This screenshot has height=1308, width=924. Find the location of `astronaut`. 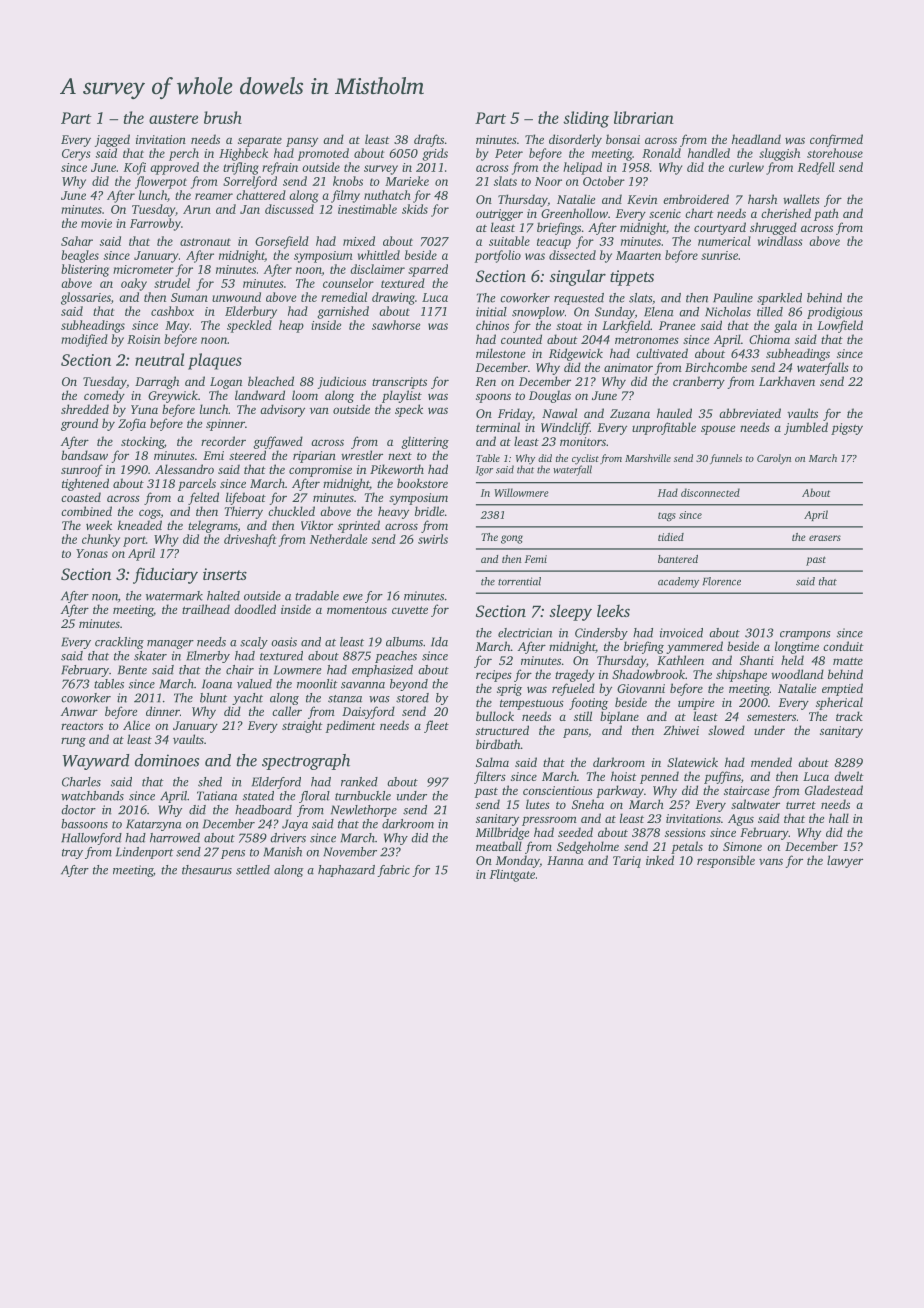

astronaut is located at coordinates (205, 242).
